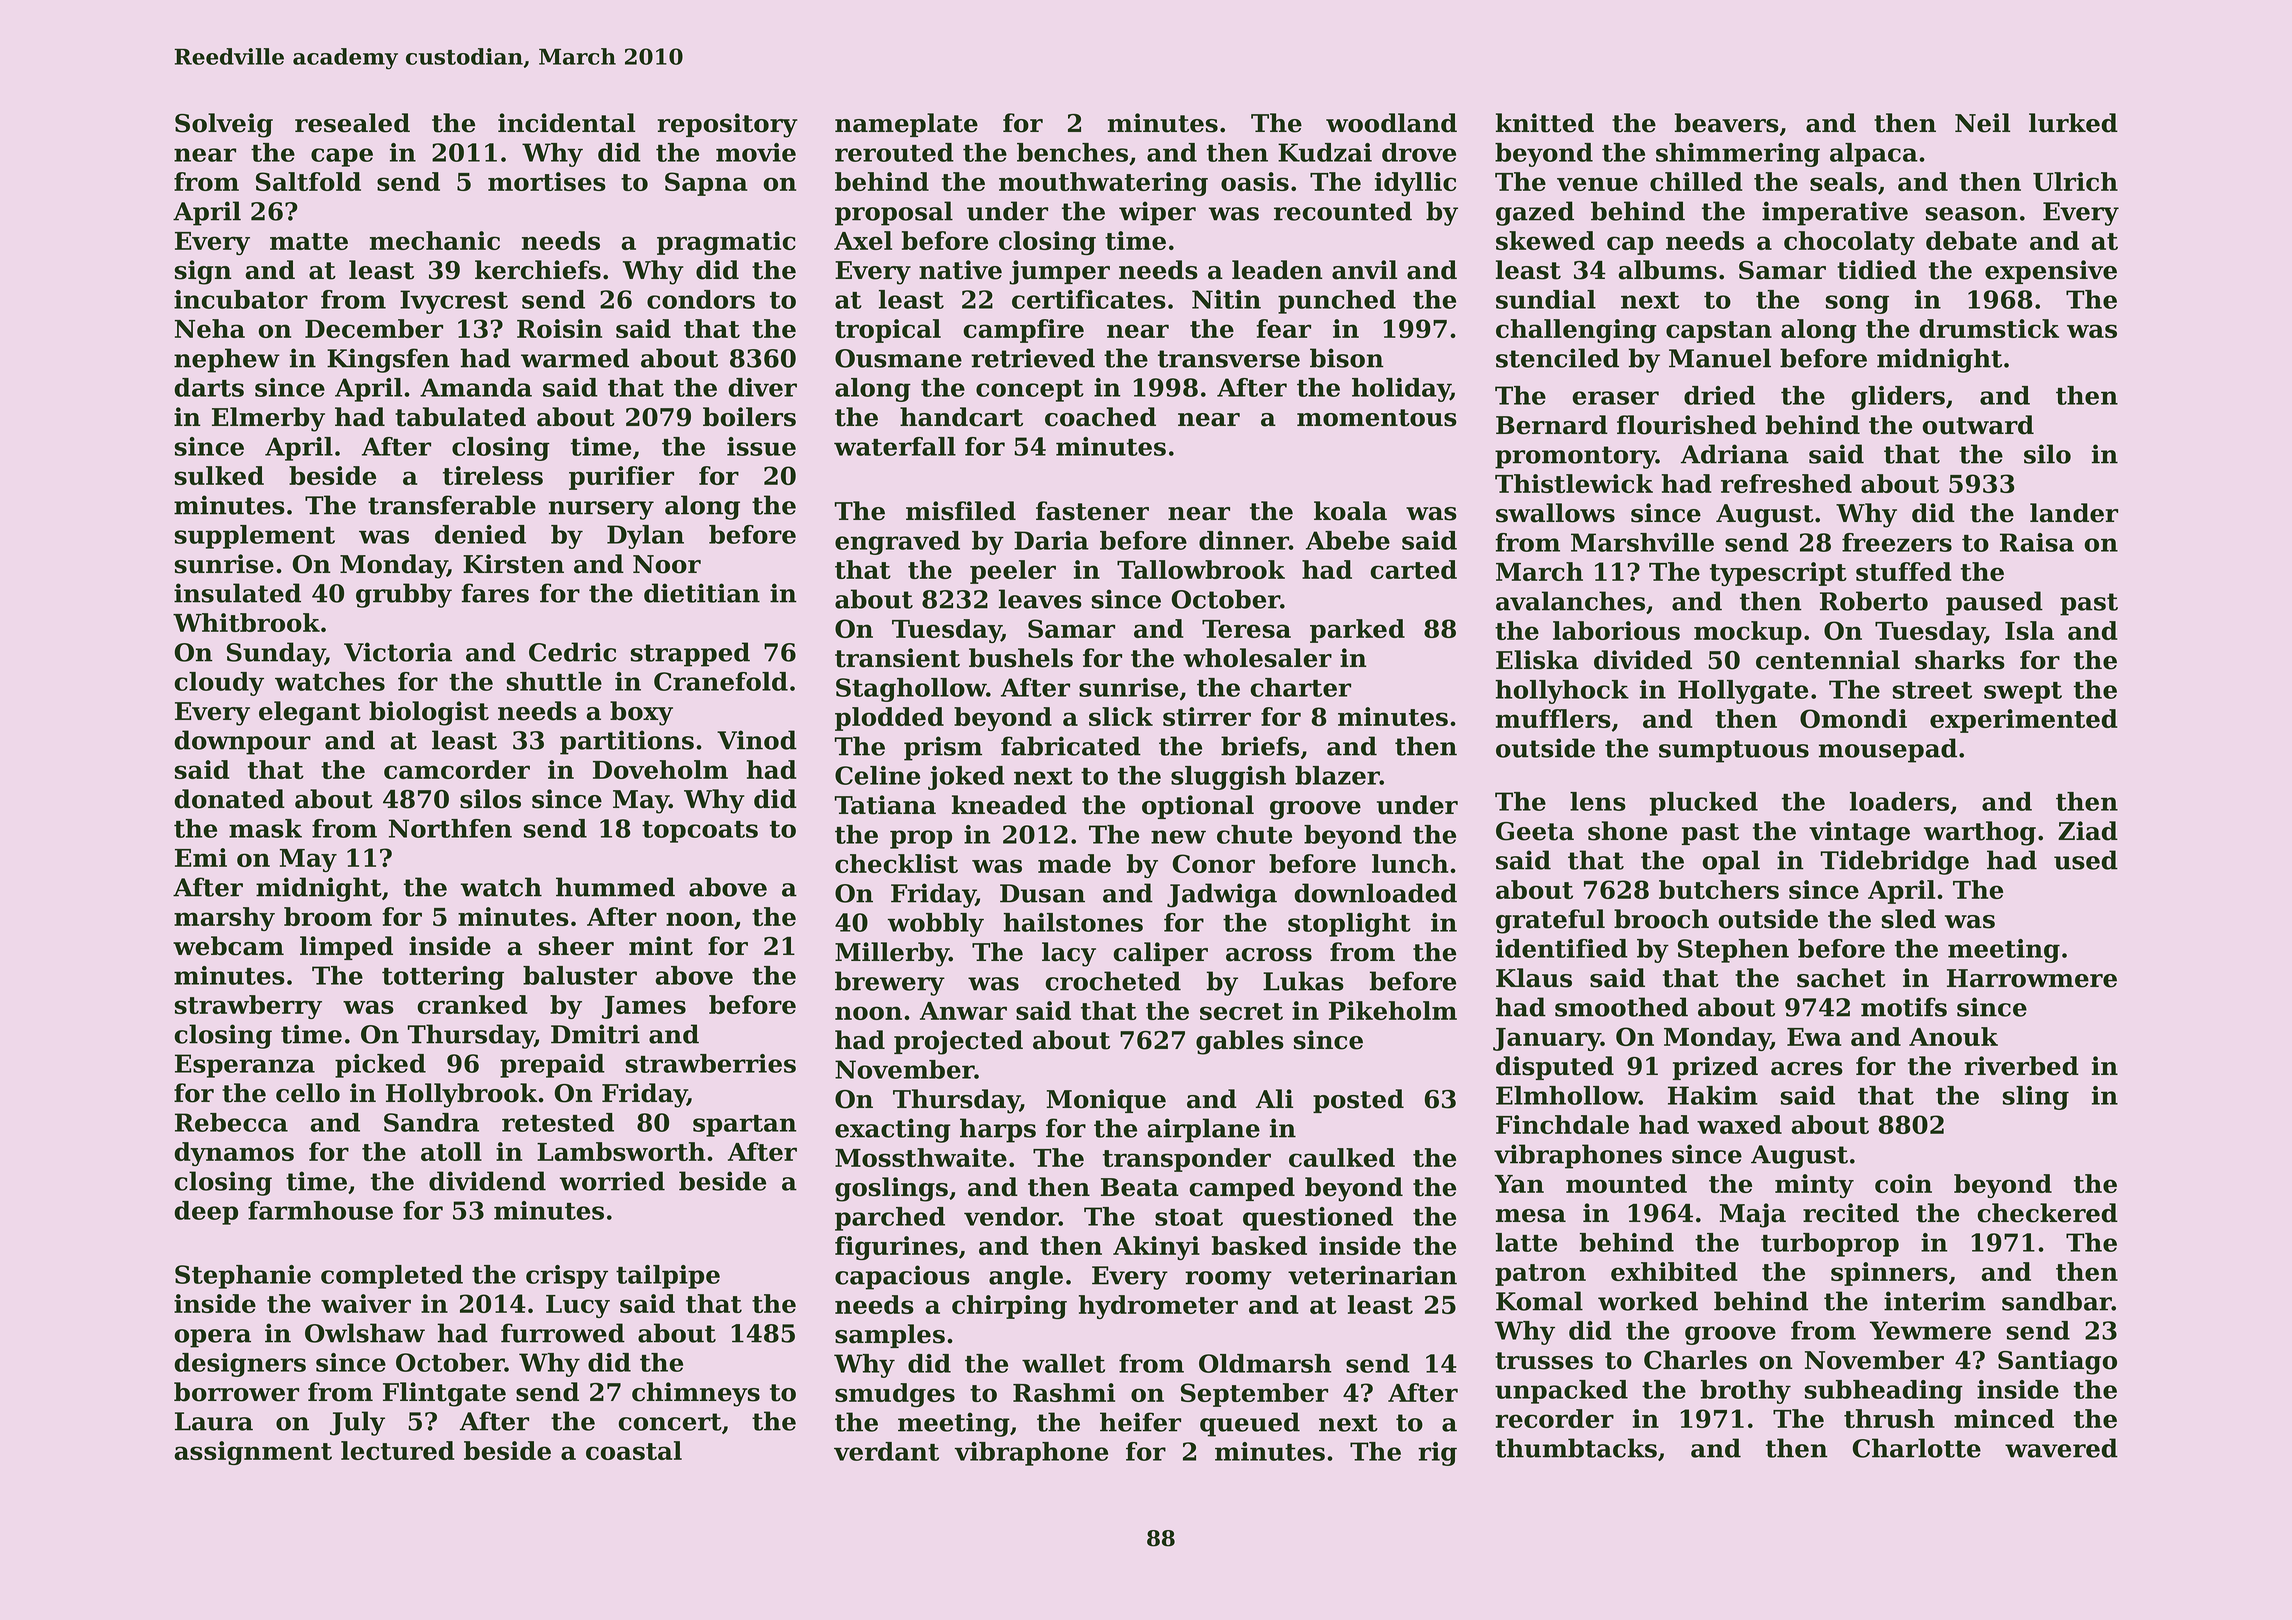 The width and height of the screenshot is (2292, 1620). I want to click on Santiago, so click(2057, 1362).
